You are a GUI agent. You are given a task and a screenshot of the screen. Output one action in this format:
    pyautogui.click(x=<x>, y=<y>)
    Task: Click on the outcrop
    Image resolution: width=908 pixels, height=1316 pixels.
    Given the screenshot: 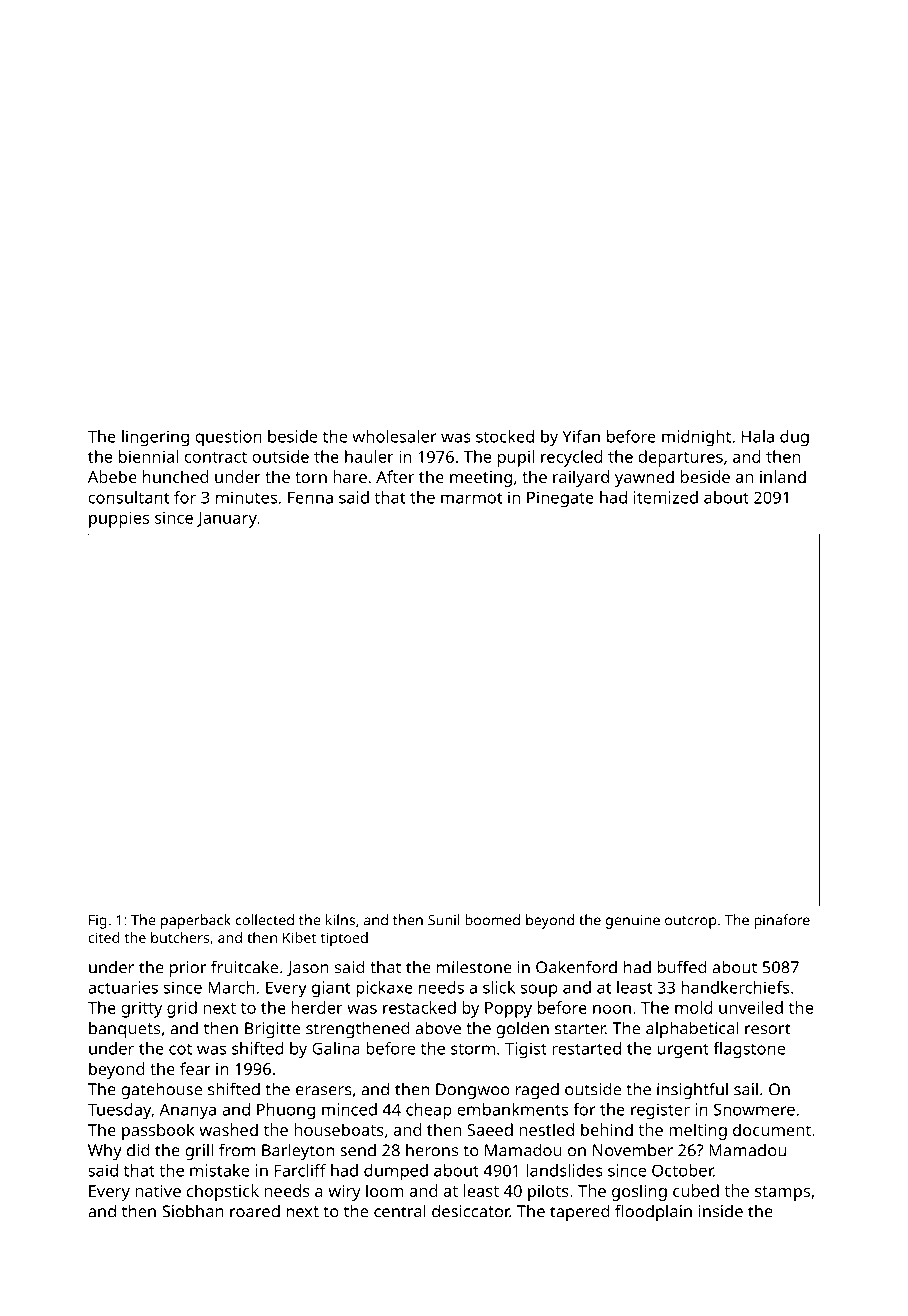 What is the action you would take?
    pyautogui.click(x=691, y=922)
